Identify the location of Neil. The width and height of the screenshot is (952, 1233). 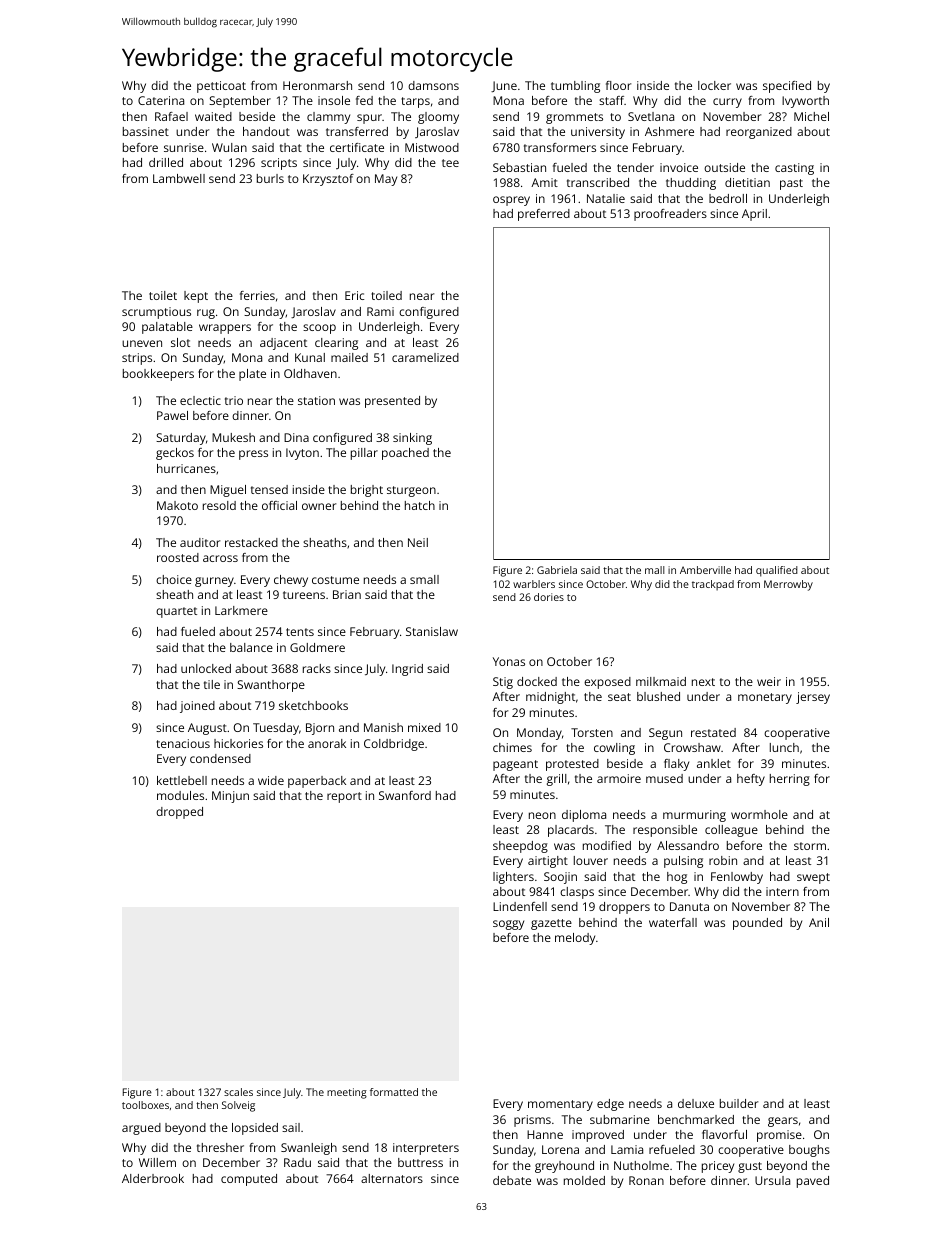
(418, 542).
